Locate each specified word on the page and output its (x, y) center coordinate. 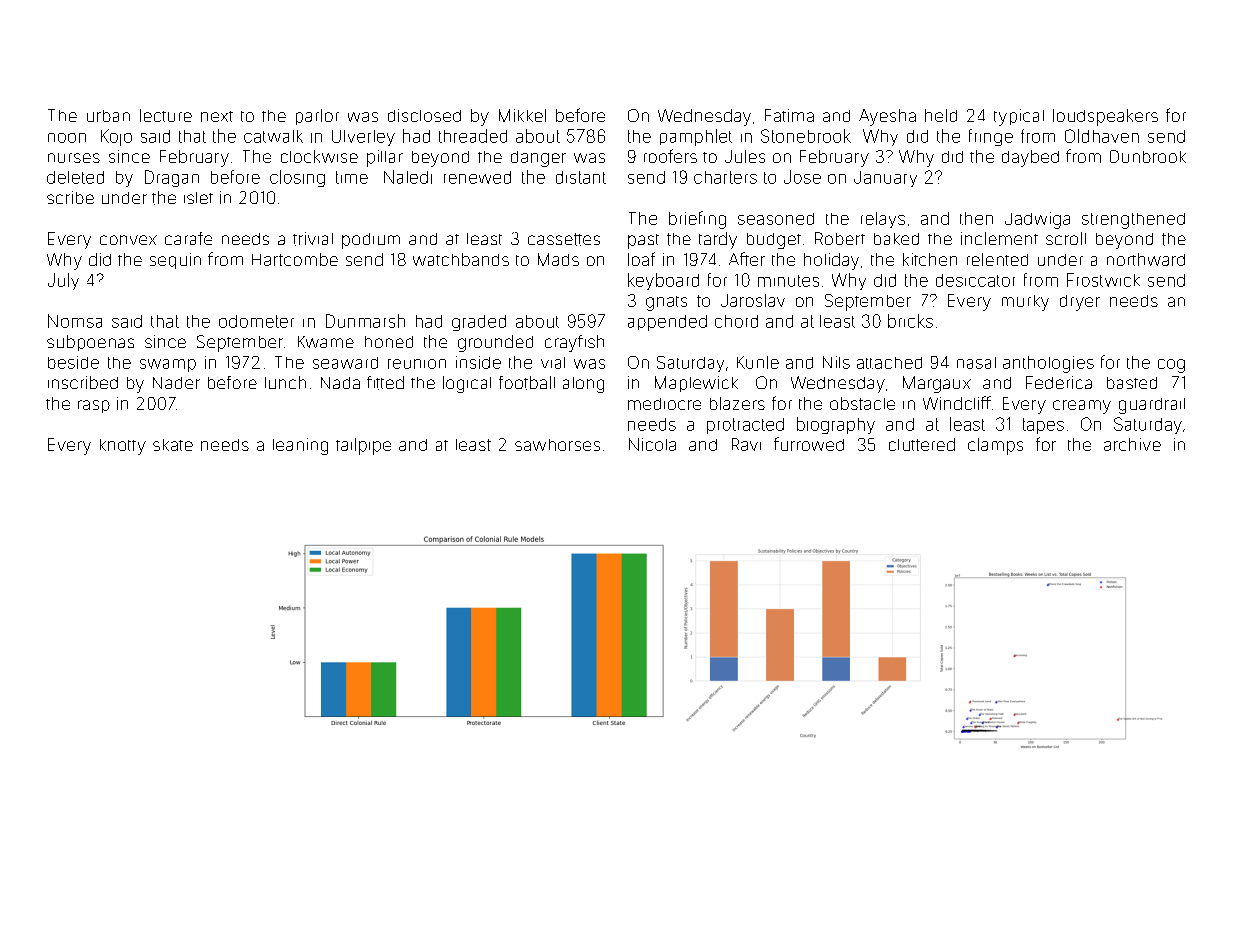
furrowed (809, 444)
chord (736, 321)
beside (73, 362)
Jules (745, 156)
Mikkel (522, 115)
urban (108, 116)
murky (1025, 303)
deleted (75, 177)
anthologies (1048, 364)
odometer (256, 321)
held (941, 115)
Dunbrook (1148, 156)
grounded (495, 343)
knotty (123, 447)
